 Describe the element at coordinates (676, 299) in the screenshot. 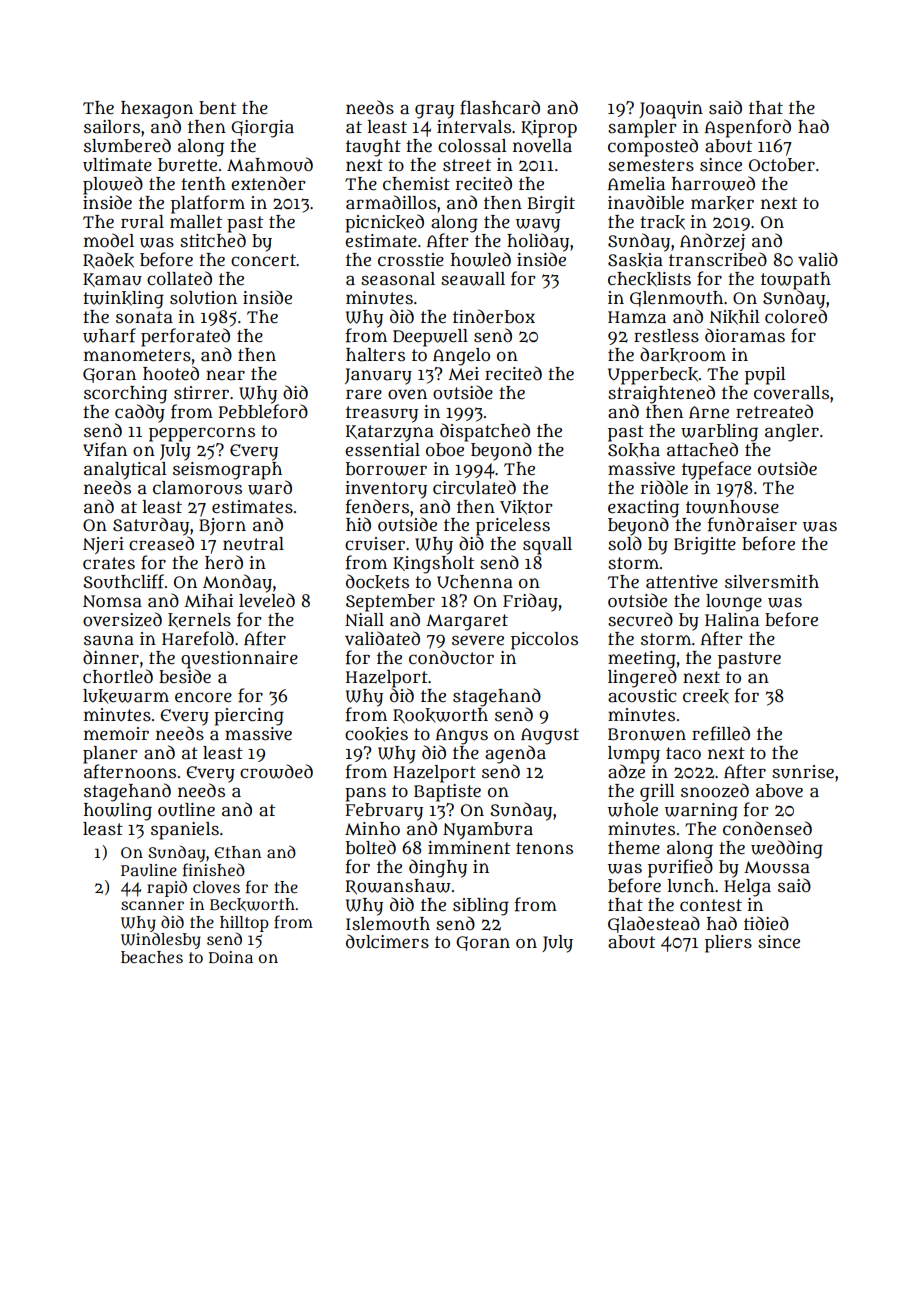

I see `Glenmouth` at that location.
